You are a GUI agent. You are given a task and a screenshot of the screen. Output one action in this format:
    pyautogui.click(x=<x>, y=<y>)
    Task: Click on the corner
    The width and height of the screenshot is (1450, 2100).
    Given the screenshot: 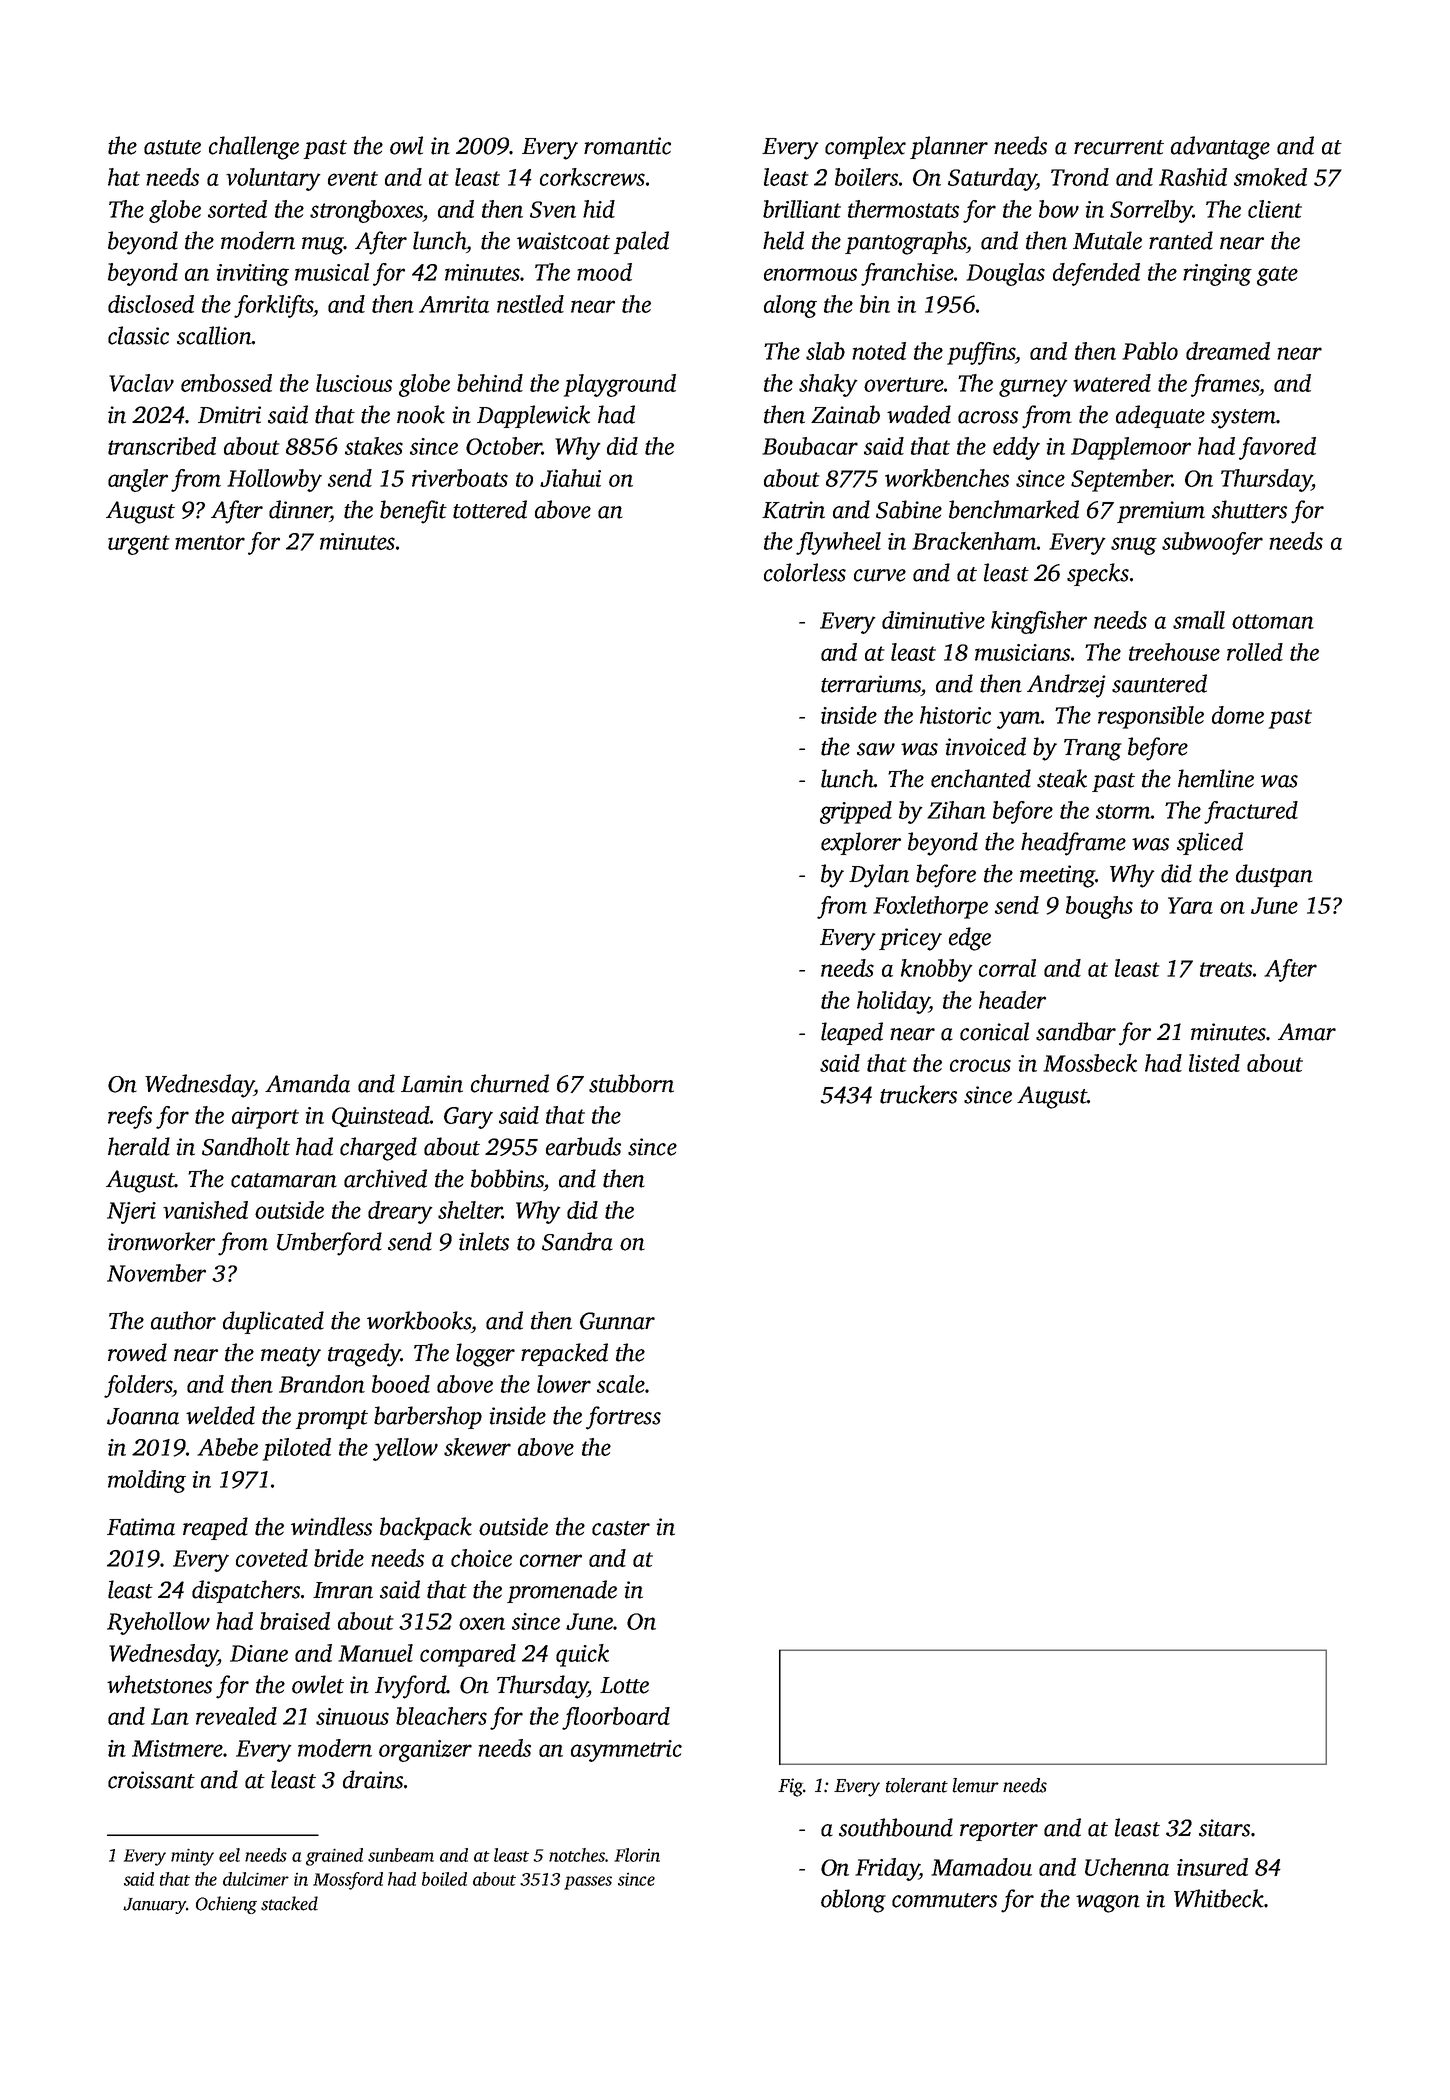 What is the action you would take?
    pyautogui.click(x=551, y=1560)
